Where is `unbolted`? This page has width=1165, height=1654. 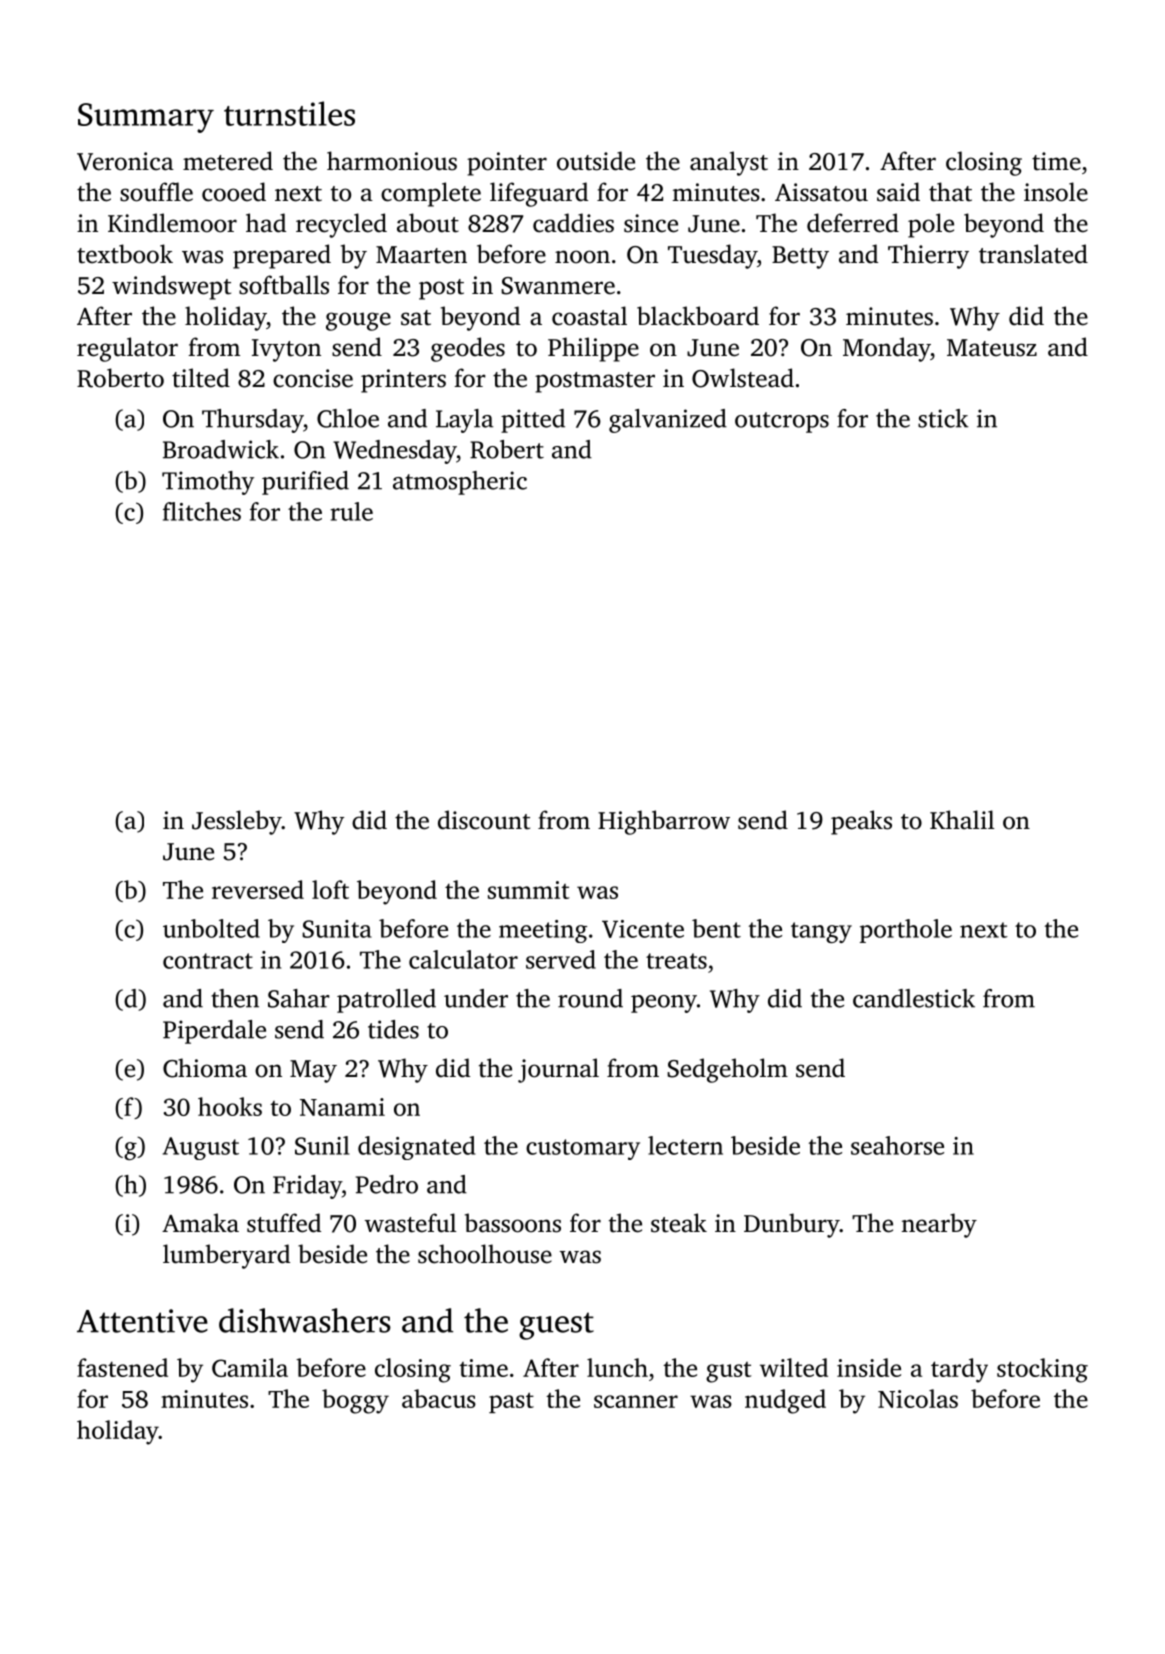
unbolted is located at coordinates (211, 928).
